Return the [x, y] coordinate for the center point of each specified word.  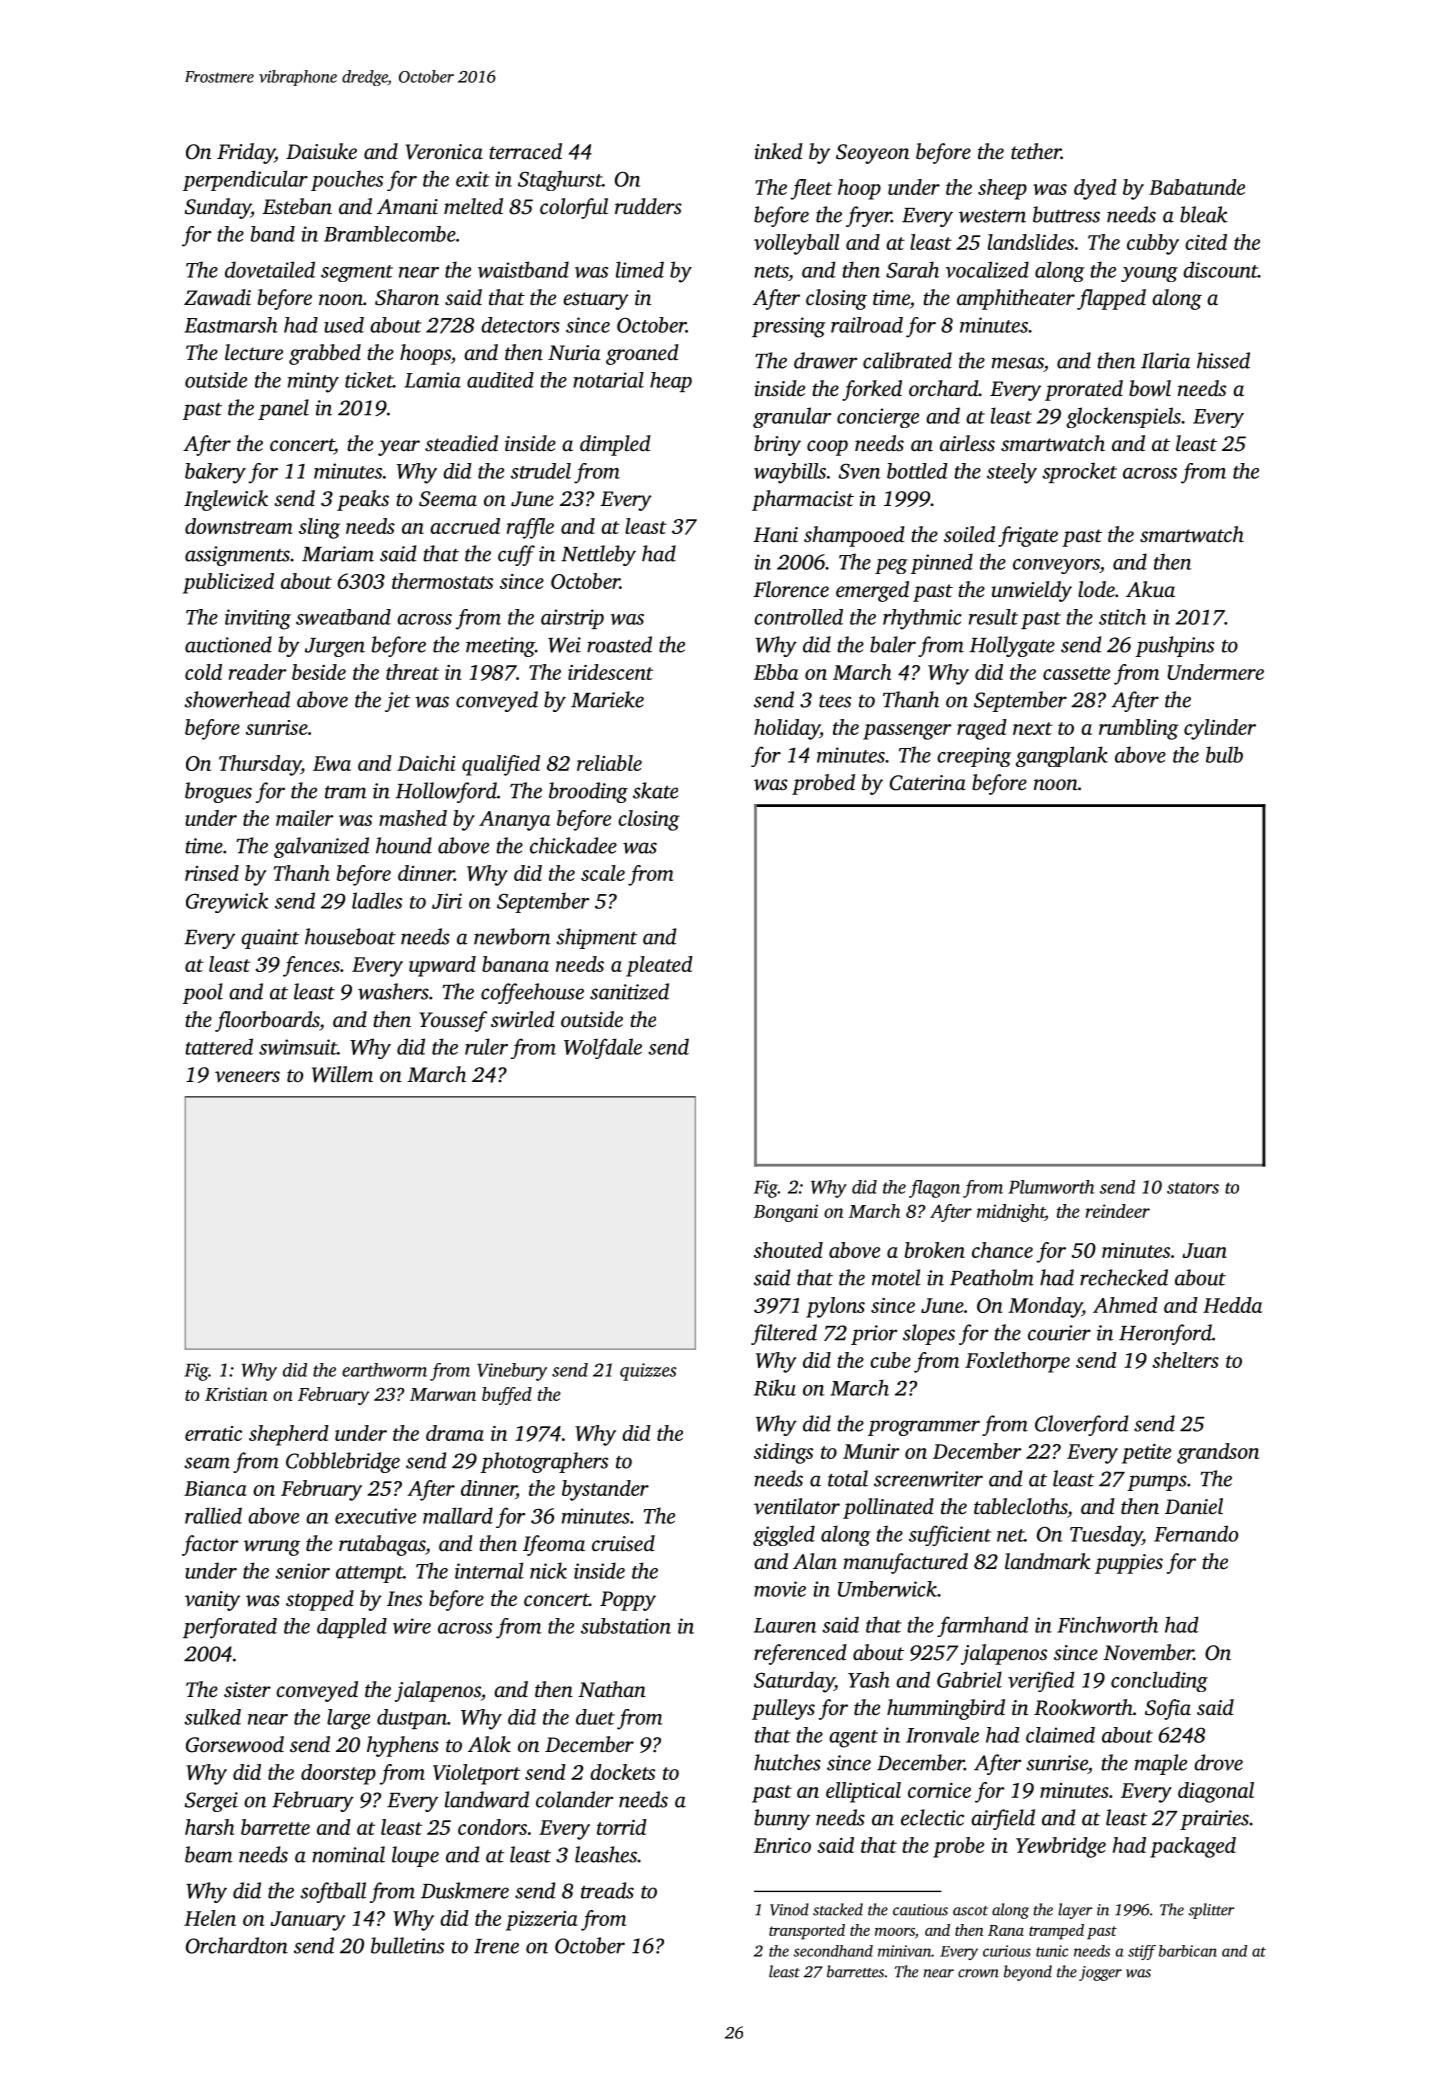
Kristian [236, 1394]
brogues [218, 792]
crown [978, 1973]
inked [778, 151]
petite [1146, 1454]
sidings [783, 1453]
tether [1036, 151]
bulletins [407, 1945]
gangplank [1062, 756]
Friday [246, 153]
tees [835, 701]
